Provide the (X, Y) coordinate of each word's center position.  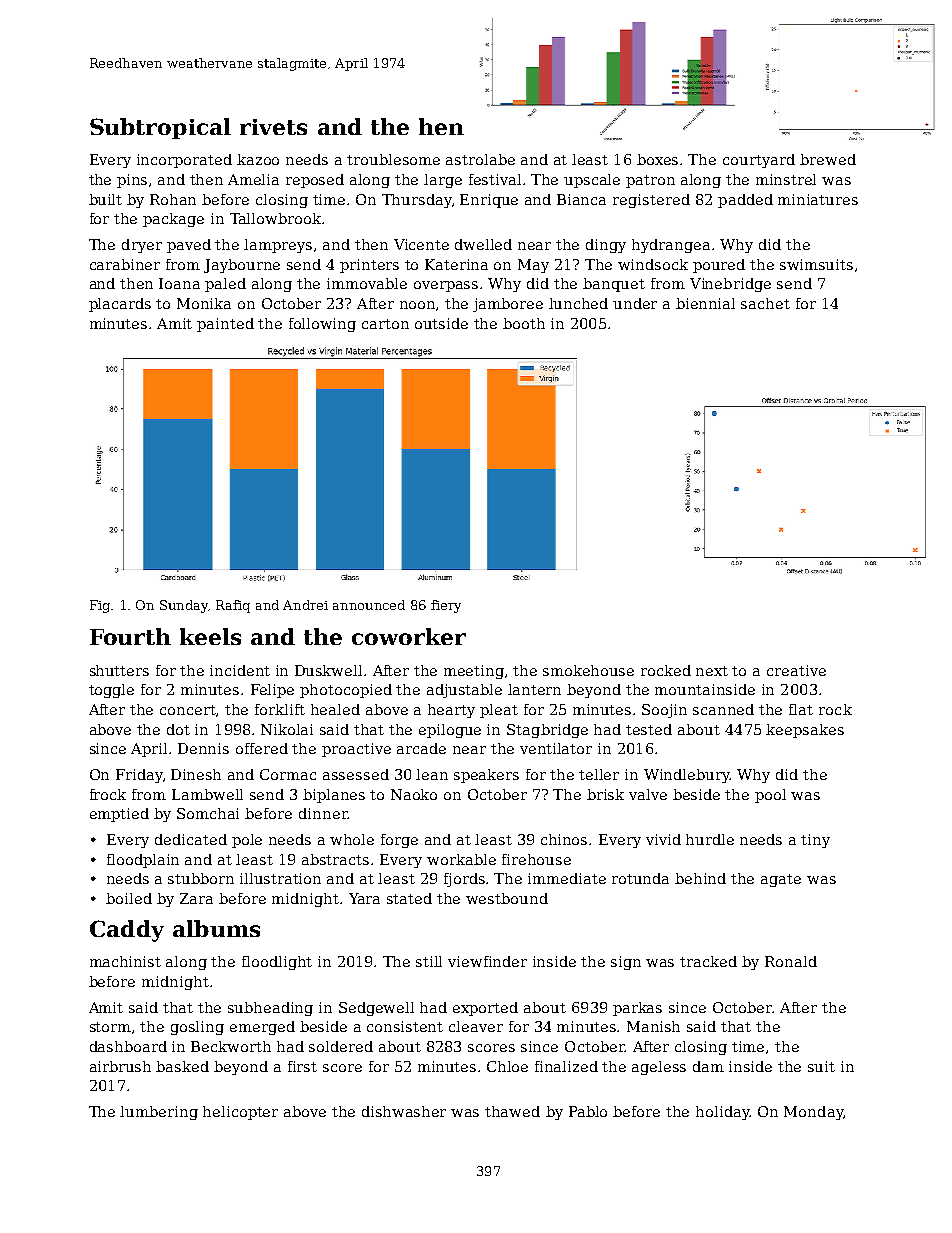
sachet (765, 303)
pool (770, 796)
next (712, 671)
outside (441, 323)
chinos (564, 839)
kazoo (258, 159)
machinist (125, 961)
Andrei (305, 605)
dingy (606, 246)
